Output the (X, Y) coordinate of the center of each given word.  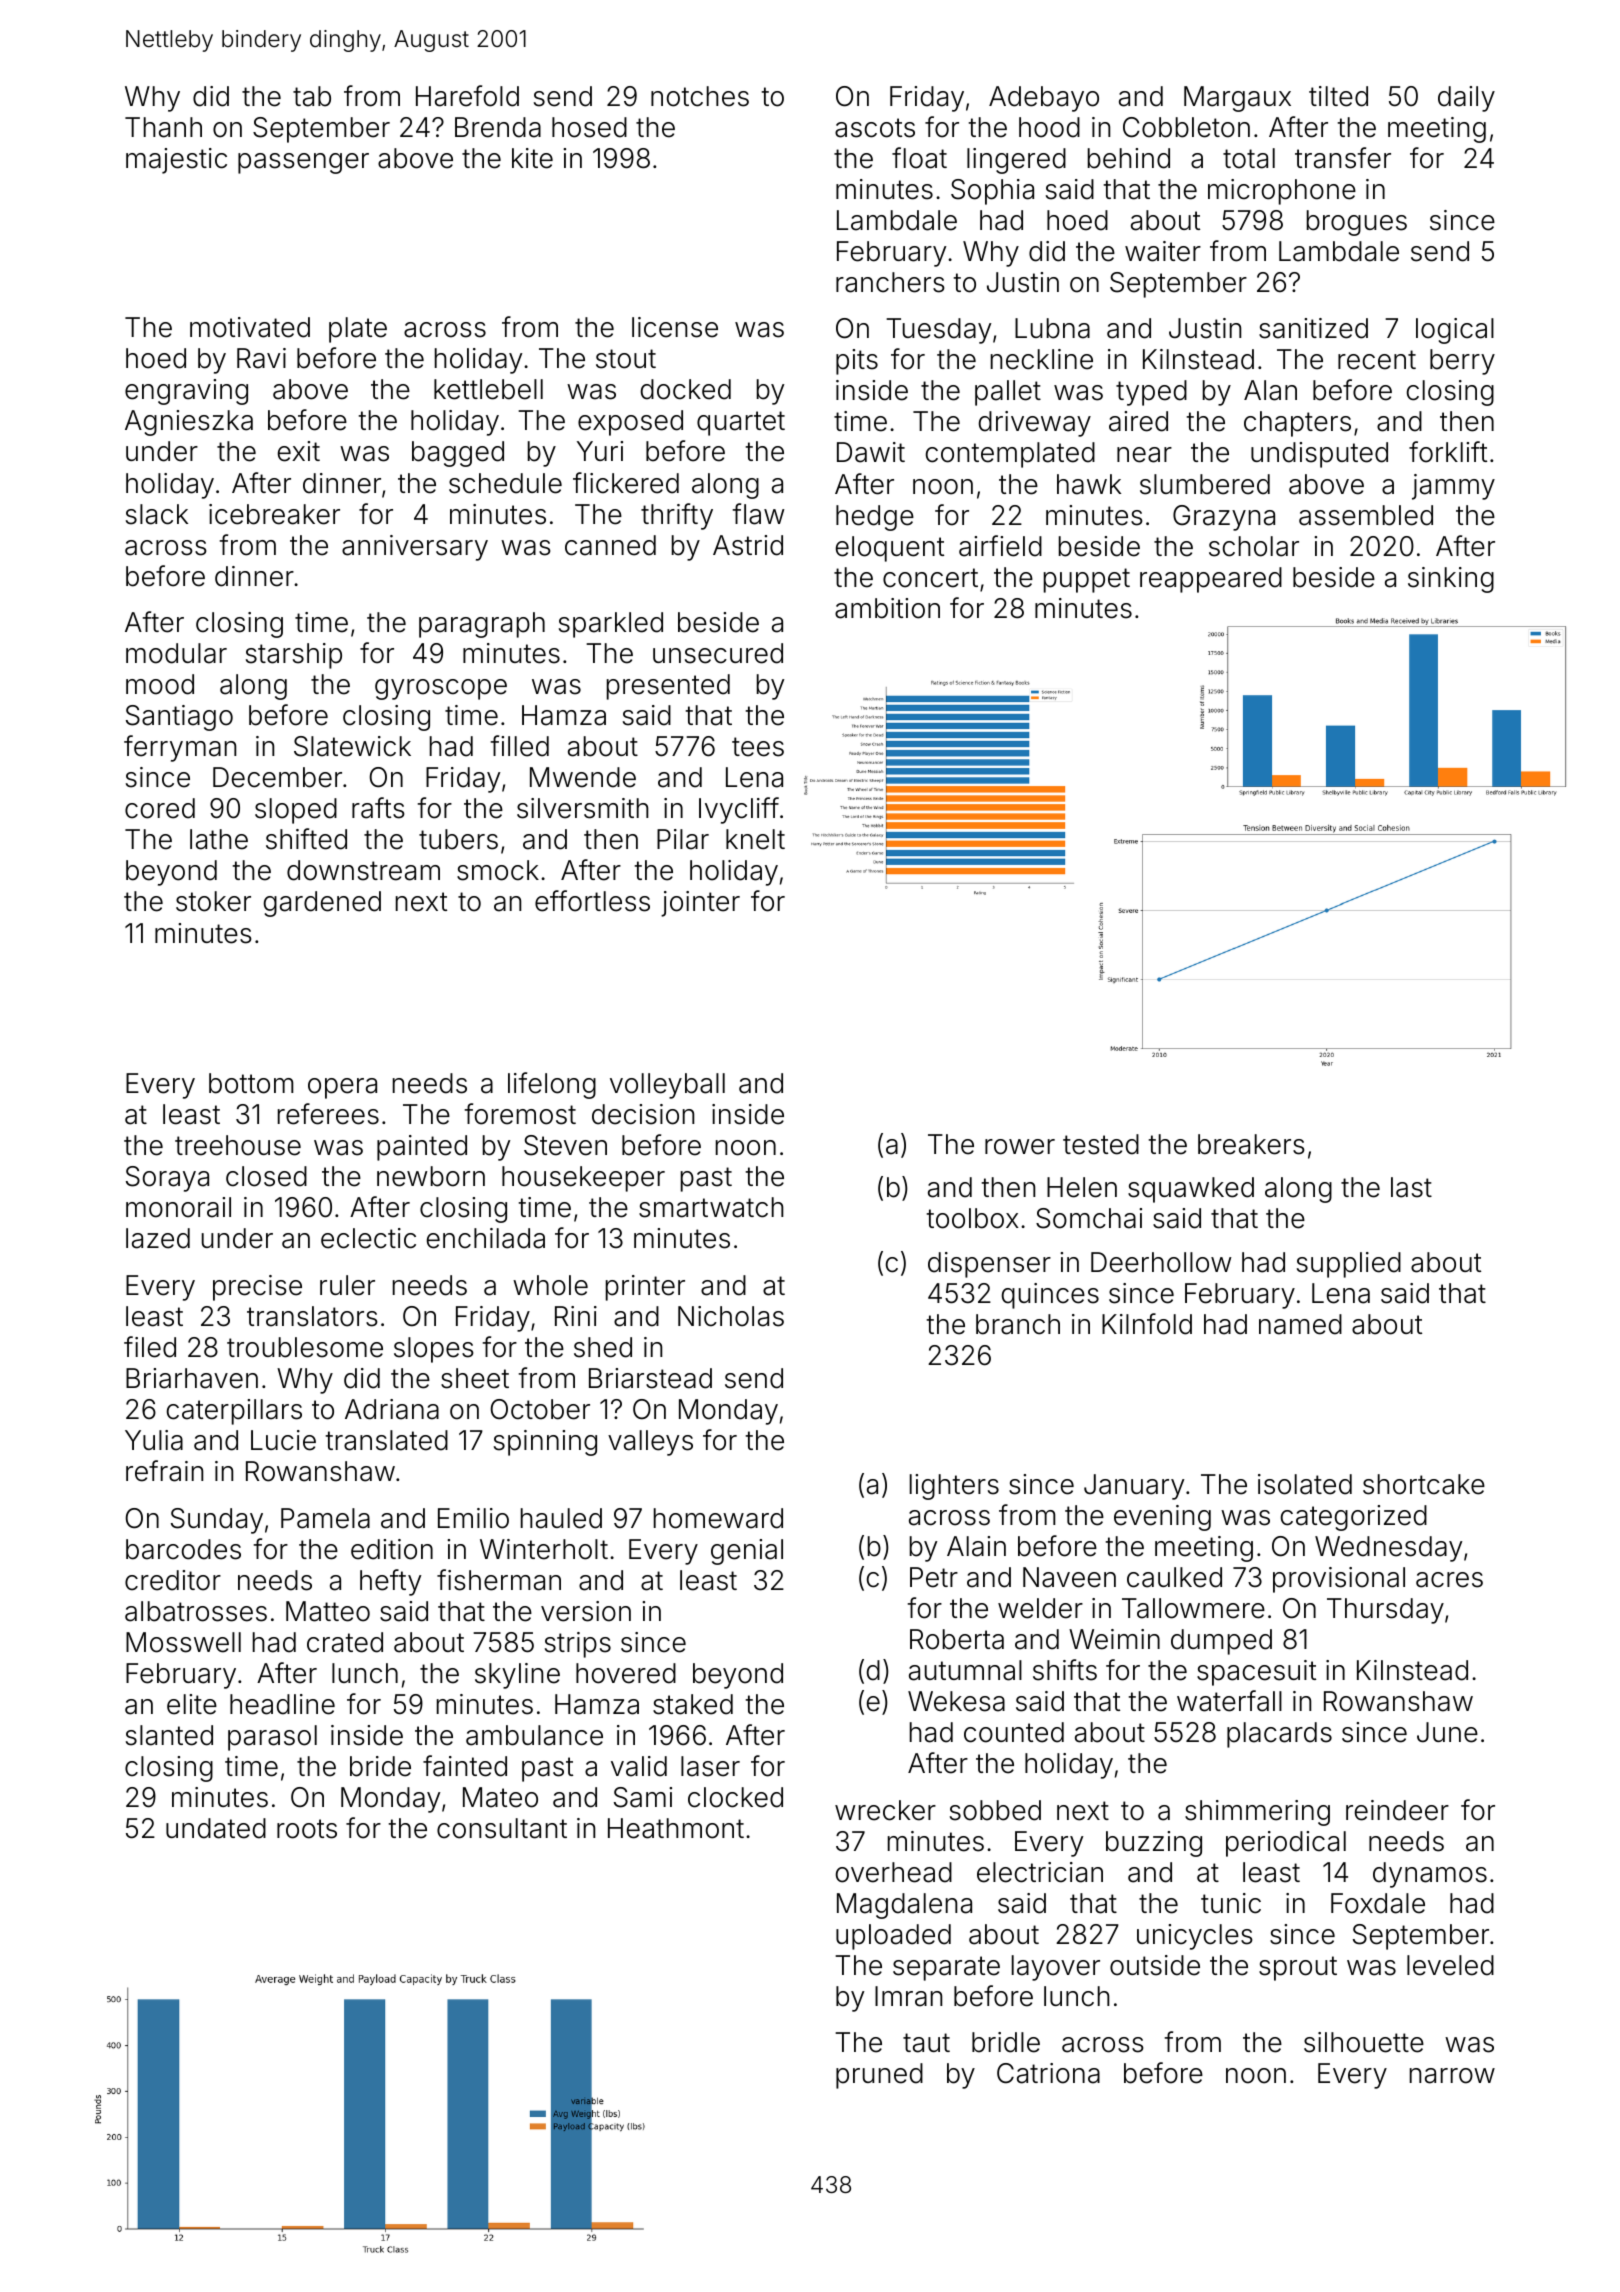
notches (700, 96)
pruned (879, 2076)
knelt (755, 839)
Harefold (467, 96)
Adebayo (1044, 99)
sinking (1451, 580)
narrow (1452, 2076)
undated (216, 1828)
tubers (458, 839)
